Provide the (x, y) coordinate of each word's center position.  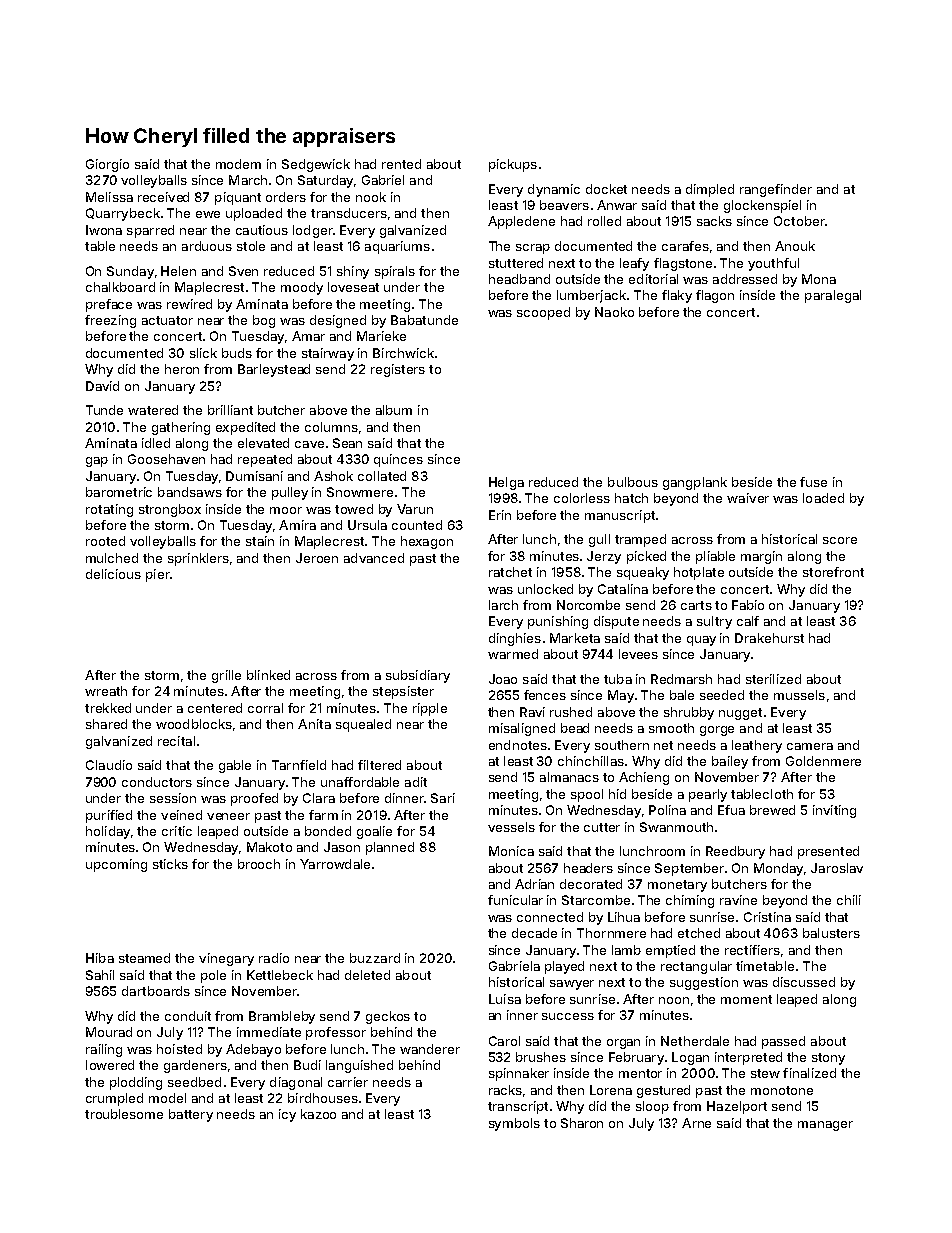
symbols (514, 1124)
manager (825, 1126)
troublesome (124, 1114)
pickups (513, 165)
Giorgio (107, 165)
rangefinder (776, 190)
